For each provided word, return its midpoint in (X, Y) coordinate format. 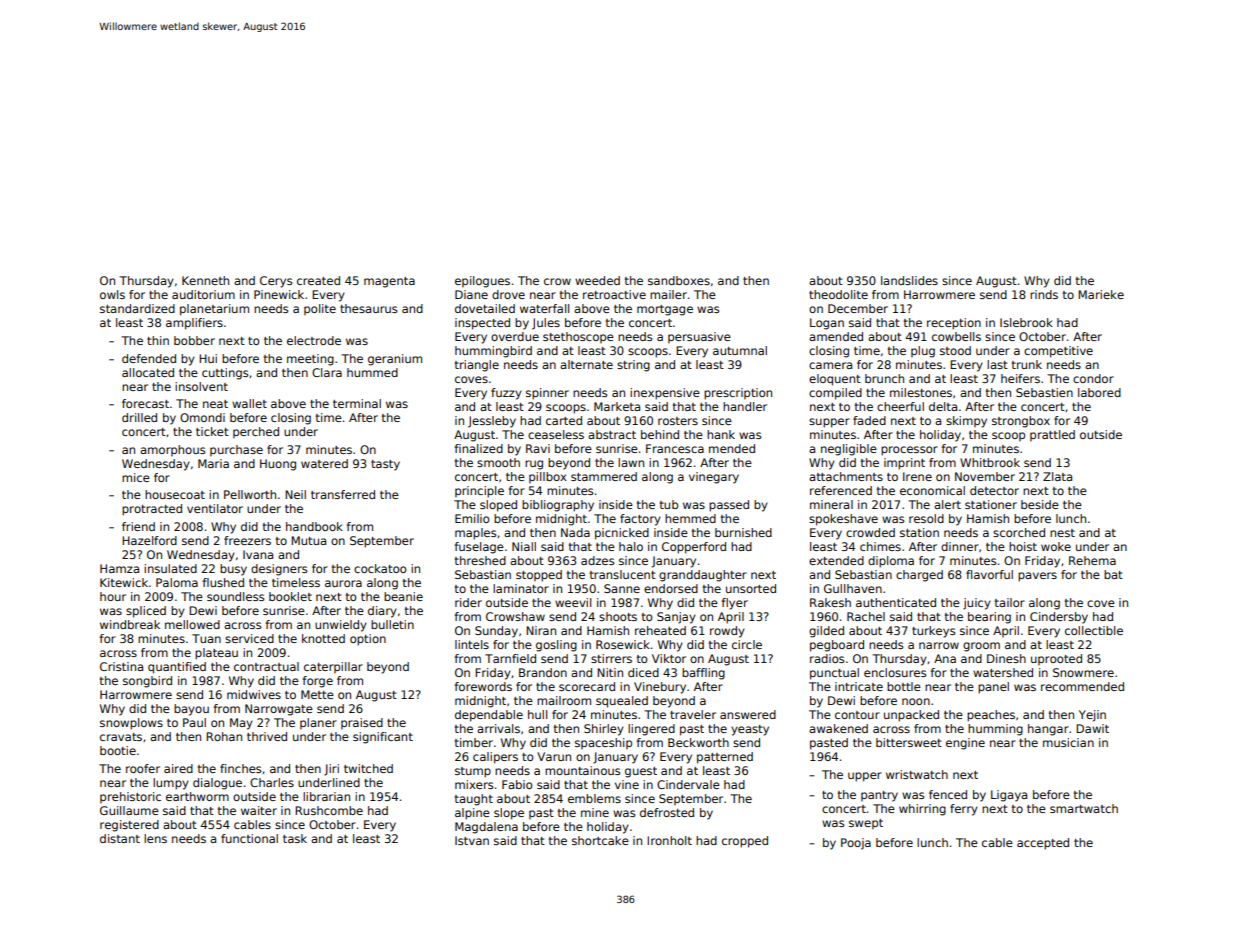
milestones (921, 392)
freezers (247, 540)
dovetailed (485, 308)
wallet (249, 403)
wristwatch (917, 774)
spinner (547, 394)
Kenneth (205, 280)
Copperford (694, 548)
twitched (368, 768)
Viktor (669, 658)
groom (981, 647)
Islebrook (1026, 322)
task (295, 838)
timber (474, 742)
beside (1040, 504)
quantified (177, 668)
